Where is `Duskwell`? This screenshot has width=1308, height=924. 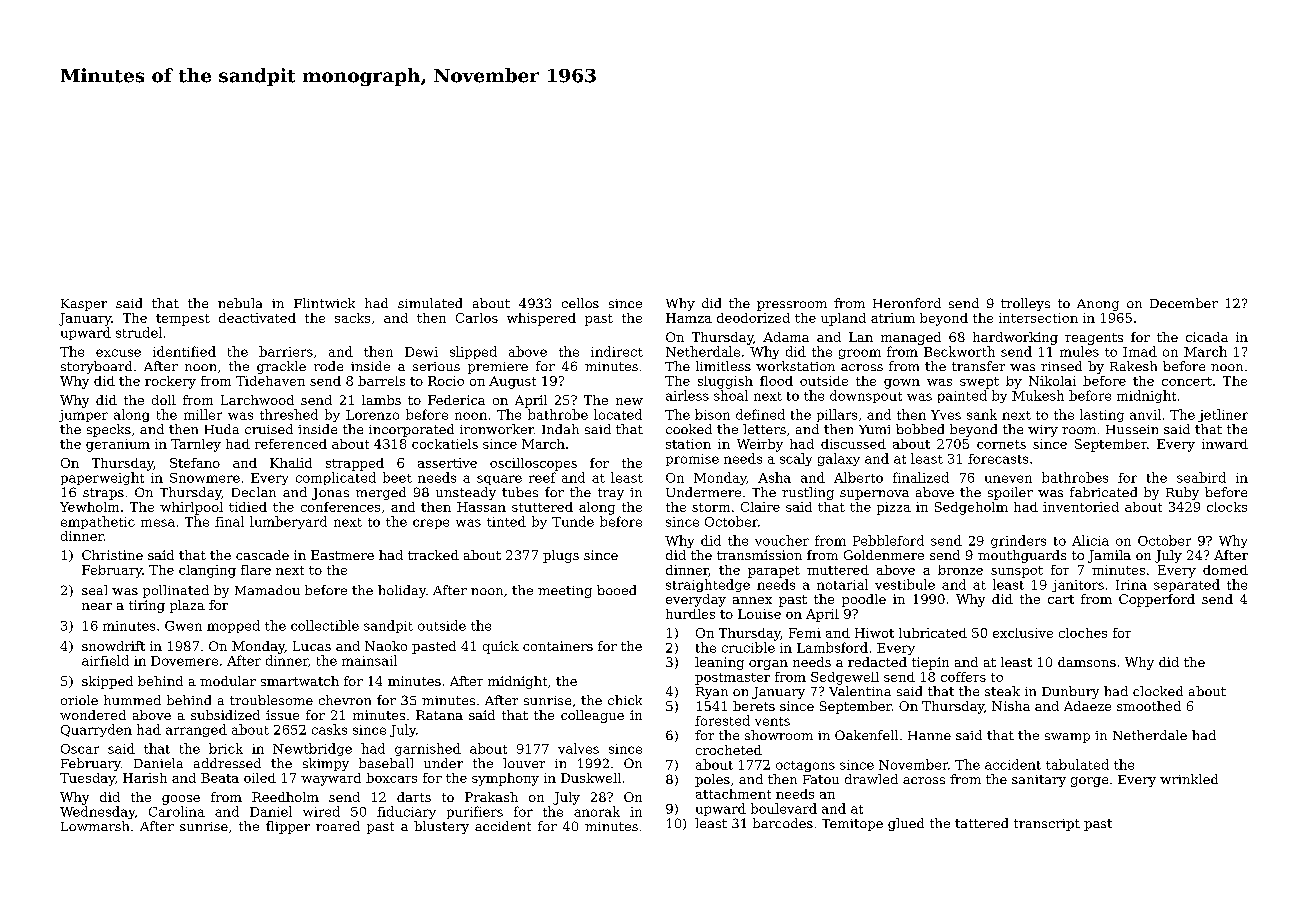
Duskwell is located at coordinates (591, 778).
